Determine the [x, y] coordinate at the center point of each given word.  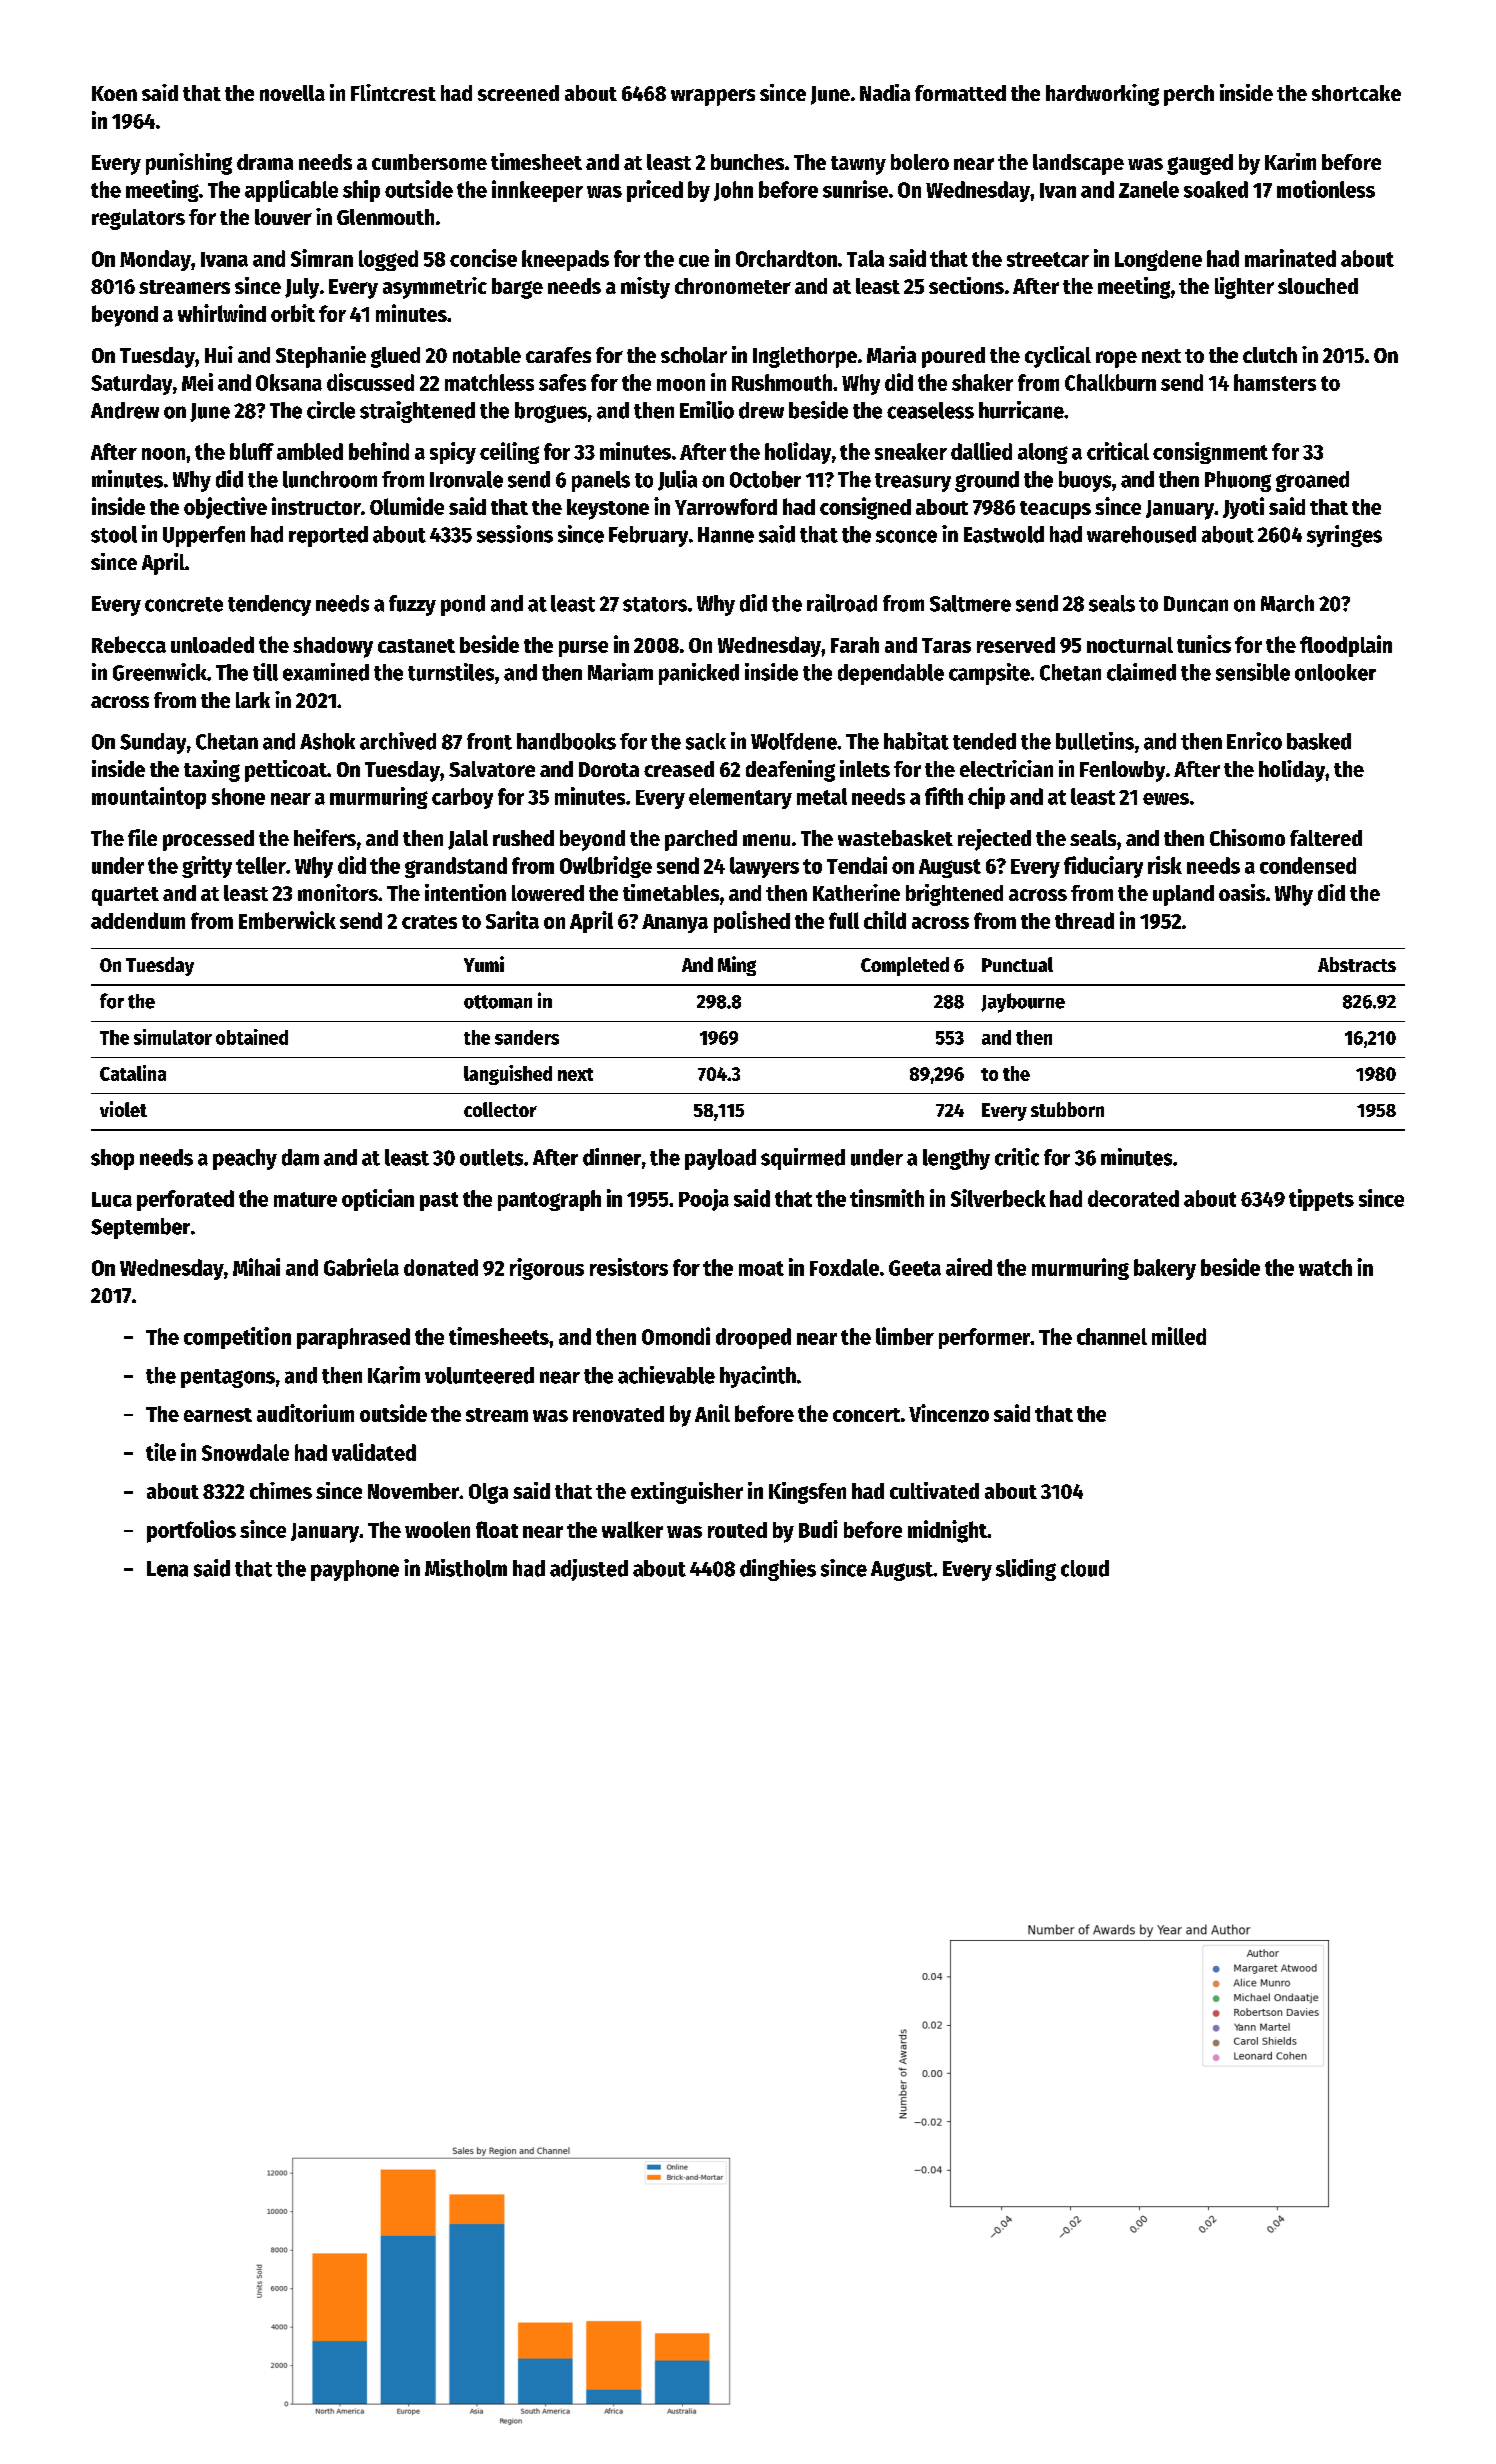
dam [300, 1157]
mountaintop [149, 798]
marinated [1290, 258]
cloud [1085, 1568]
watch [1325, 1267]
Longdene [1158, 260]
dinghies [778, 1570]
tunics [1204, 644]
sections [966, 285]
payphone [355, 1570]
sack [706, 741]
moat [761, 1268]
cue [694, 261]
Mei [197, 382]
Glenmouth [385, 217]
